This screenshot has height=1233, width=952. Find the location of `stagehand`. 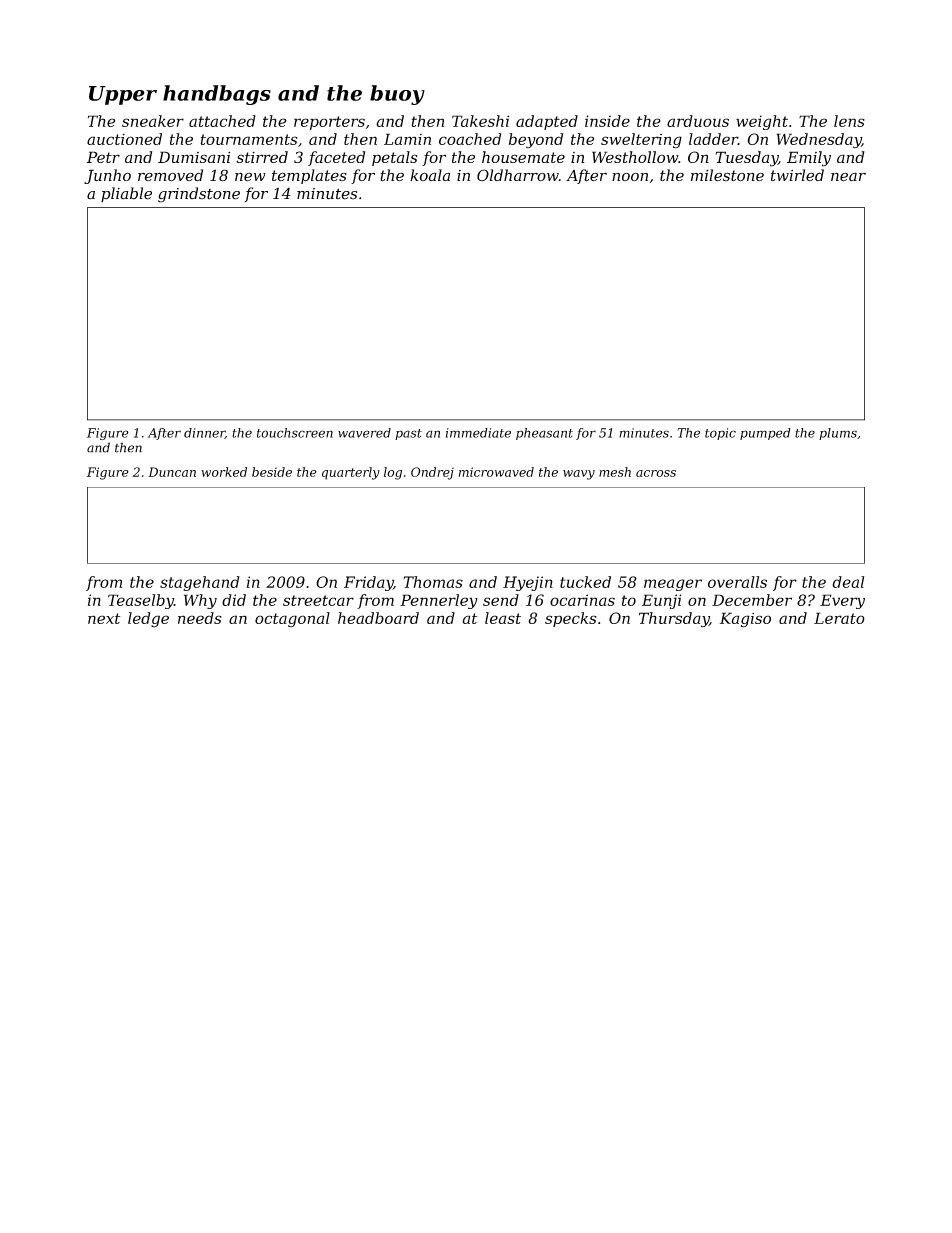

stagehand is located at coordinates (200, 583).
